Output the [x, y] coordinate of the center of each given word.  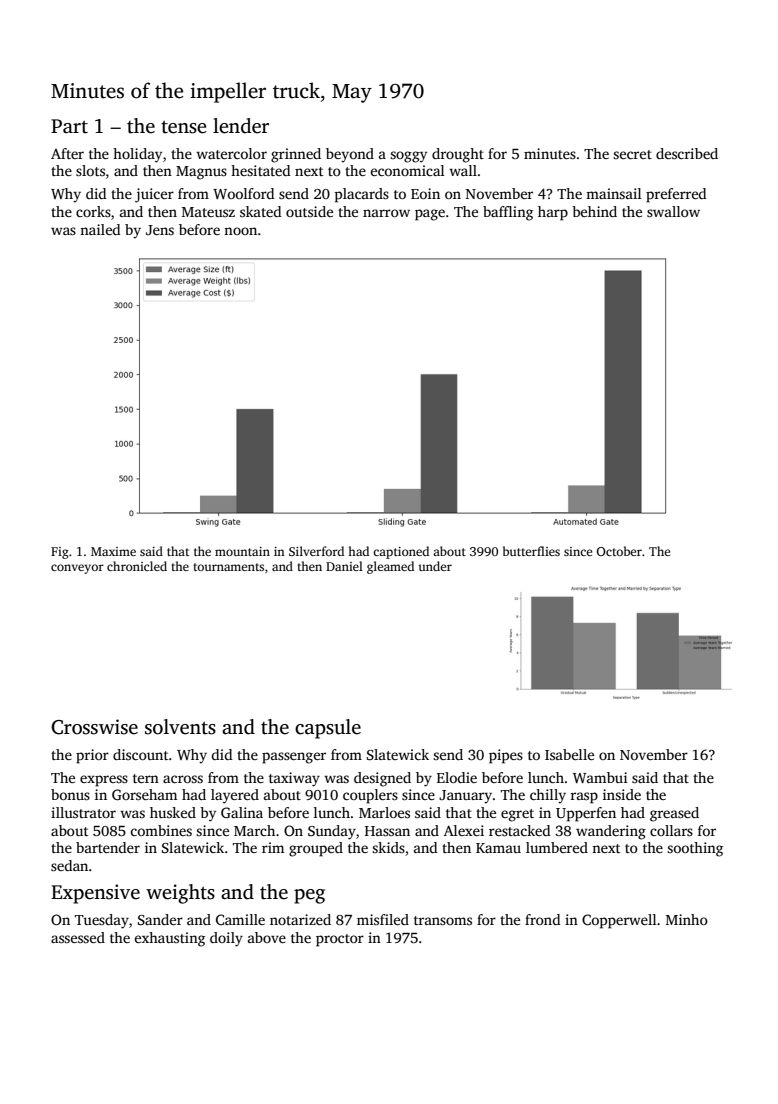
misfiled [383, 919]
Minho [687, 919]
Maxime [113, 551]
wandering [611, 832]
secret [632, 154]
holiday [137, 155]
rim [273, 847]
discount [140, 754]
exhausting [170, 939]
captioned [401, 552]
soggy [408, 157]
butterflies [531, 551]
